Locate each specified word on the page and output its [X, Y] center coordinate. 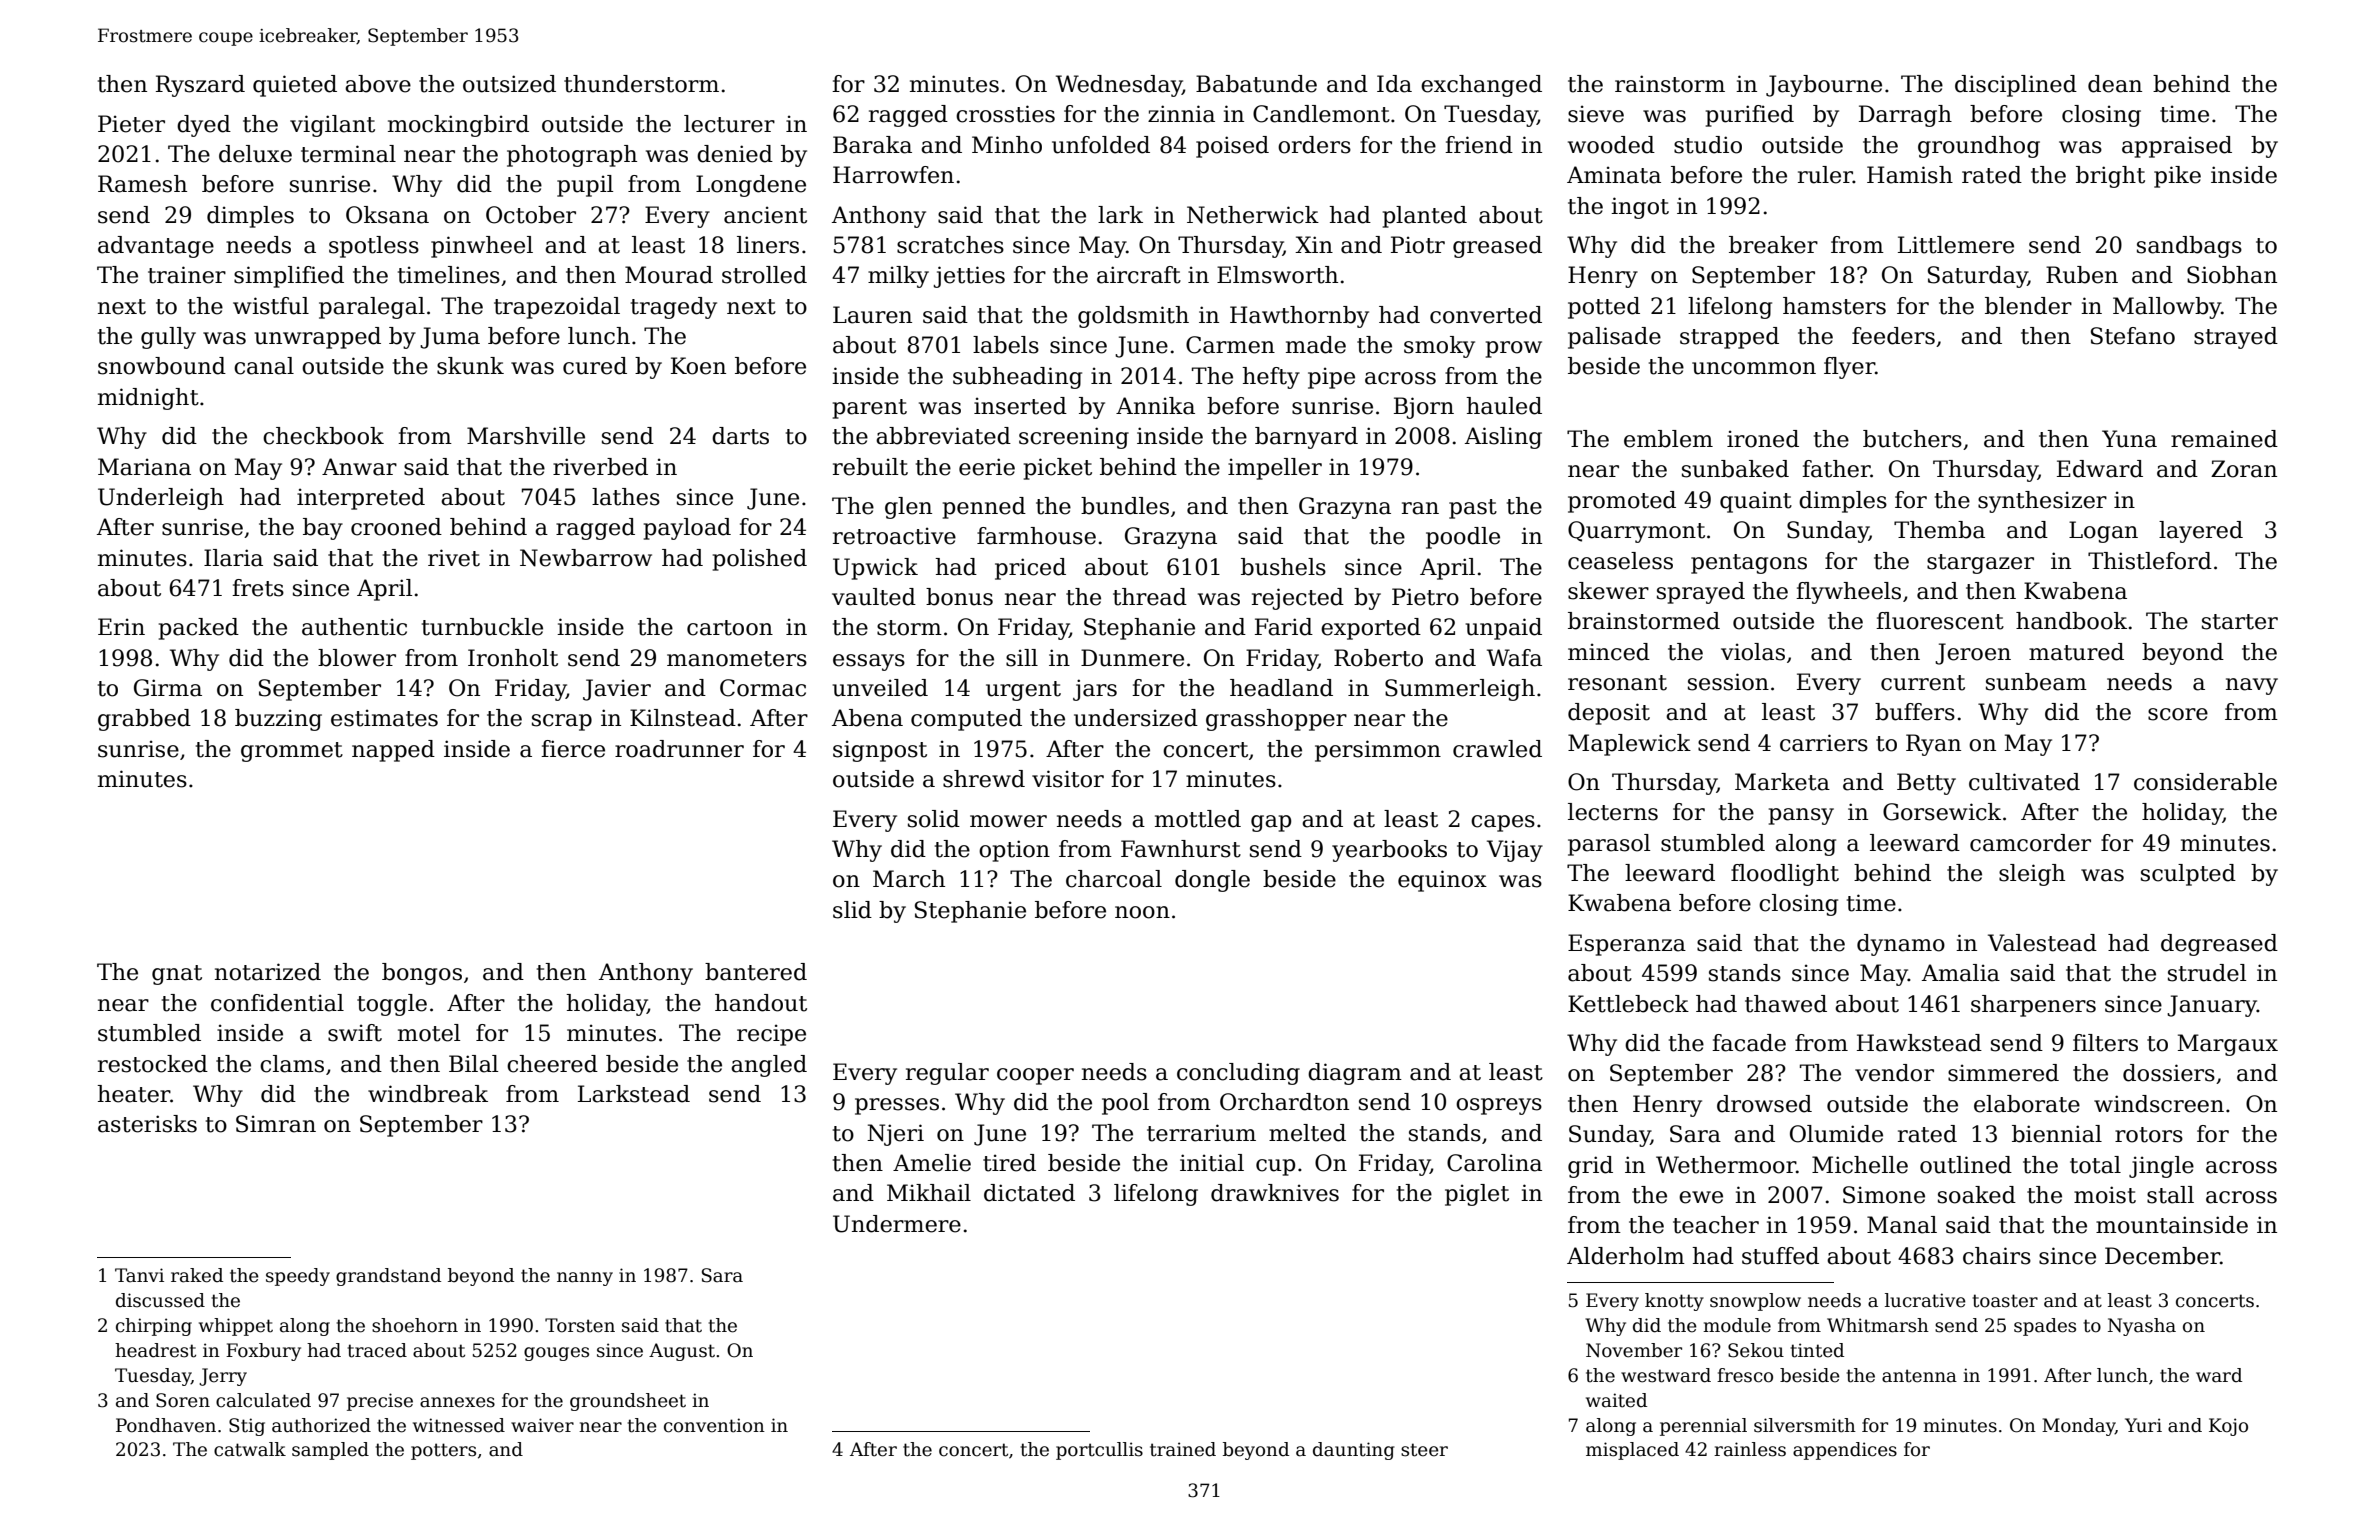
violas [1753, 652]
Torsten [580, 1325]
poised [1232, 147]
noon [1142, 912]
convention [714, 1425]
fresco [1745, 1375]
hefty [1271, 378]
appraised [2177, 147]
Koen [698, 366]
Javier [617, 690]
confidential [277, 1003]
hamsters [1834, 306]
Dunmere [1132, 658]
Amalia [1961, 973]
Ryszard [200, 86]
